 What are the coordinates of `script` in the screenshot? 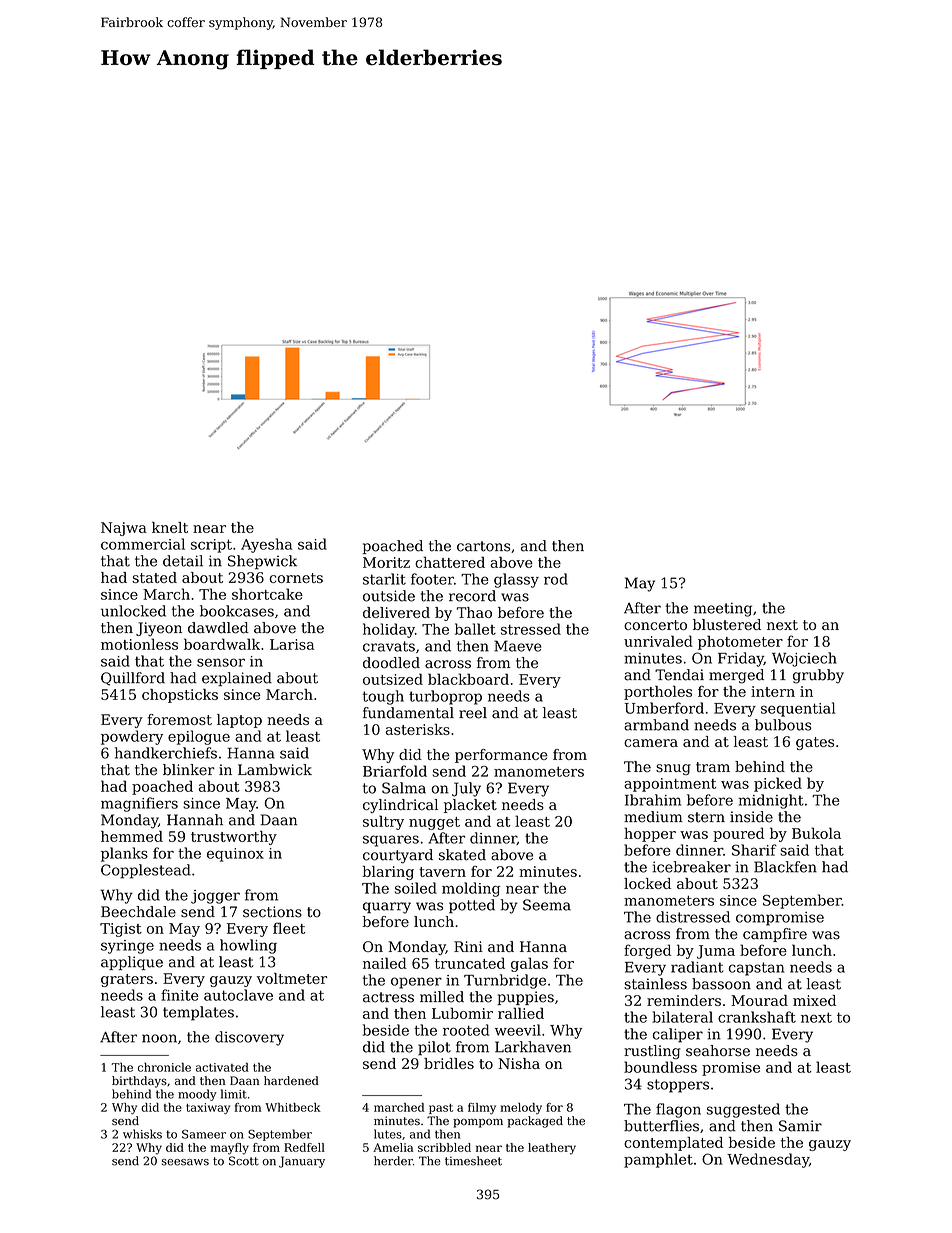 It's located at (211, 546).
